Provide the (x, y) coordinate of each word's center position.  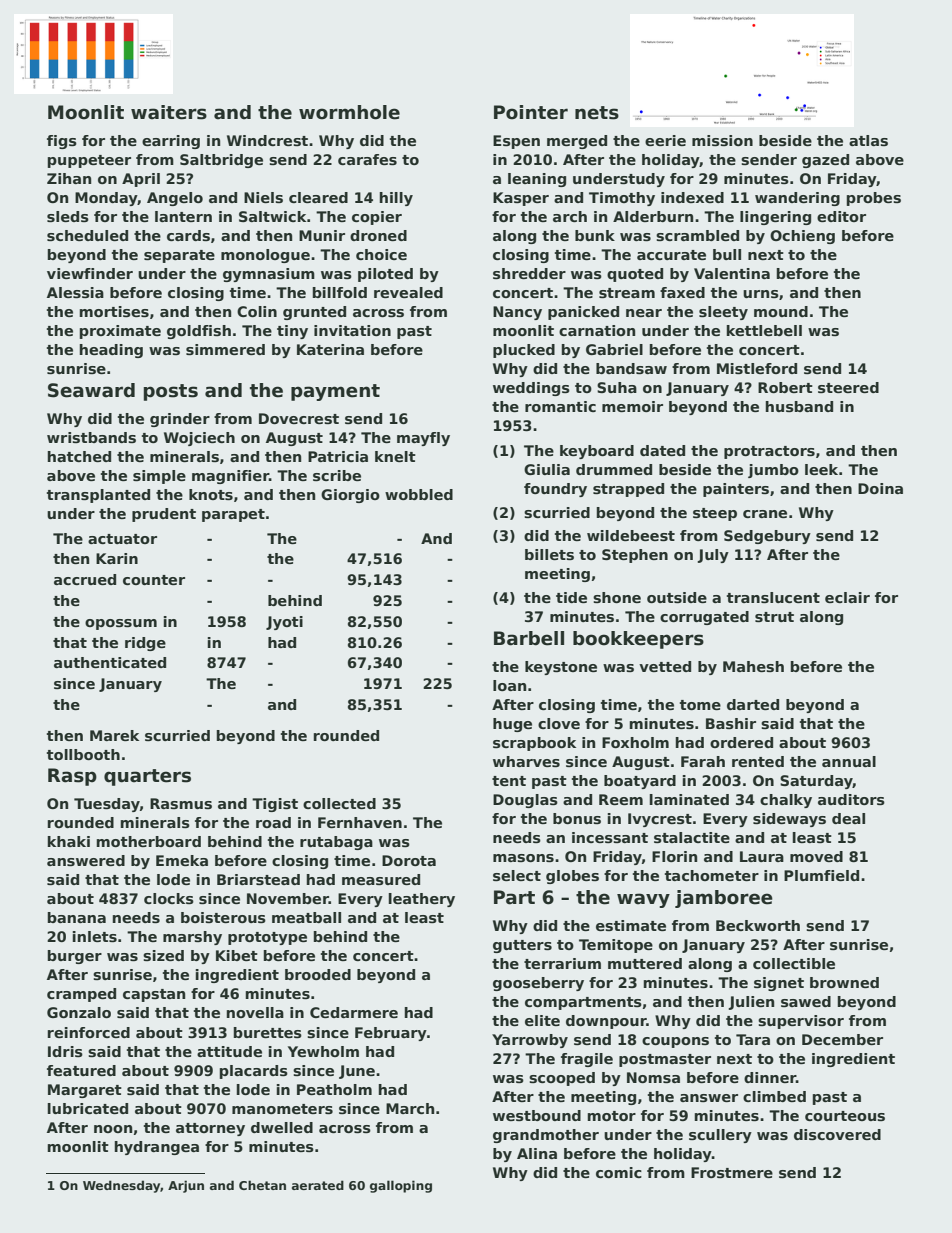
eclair (847, 597)
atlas (868, 140)
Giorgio (350, 496)
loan (509, 685)
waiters (169, 112)
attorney (210, 1129)
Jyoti (284, 623)
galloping (401, 1186)
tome (700, 705)
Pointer (531, 112)
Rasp (72, 777)
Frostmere (732, 1172)
